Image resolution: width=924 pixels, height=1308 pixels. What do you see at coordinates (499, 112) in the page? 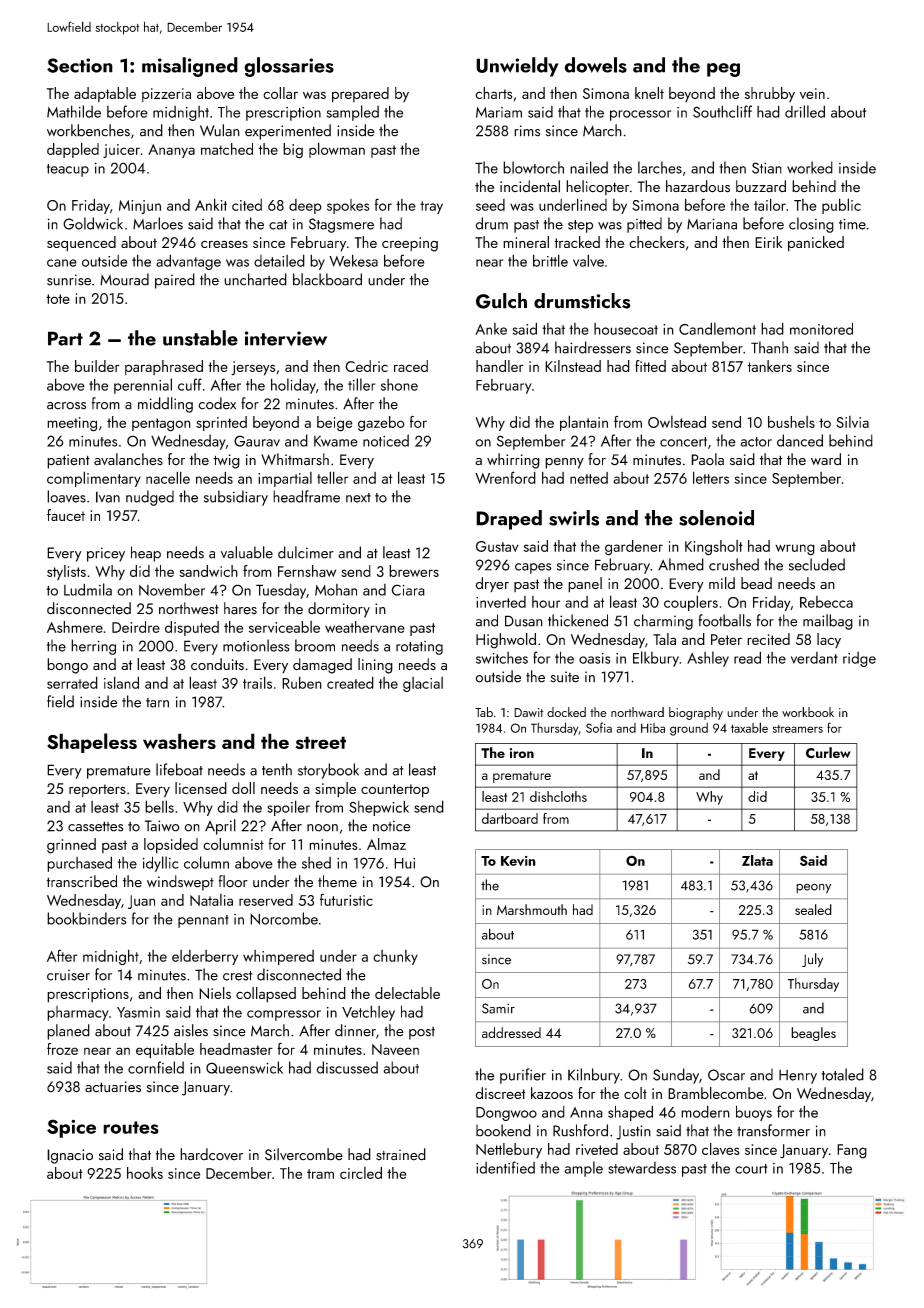
I see `Mariam` at bounding box center [499, 112].
